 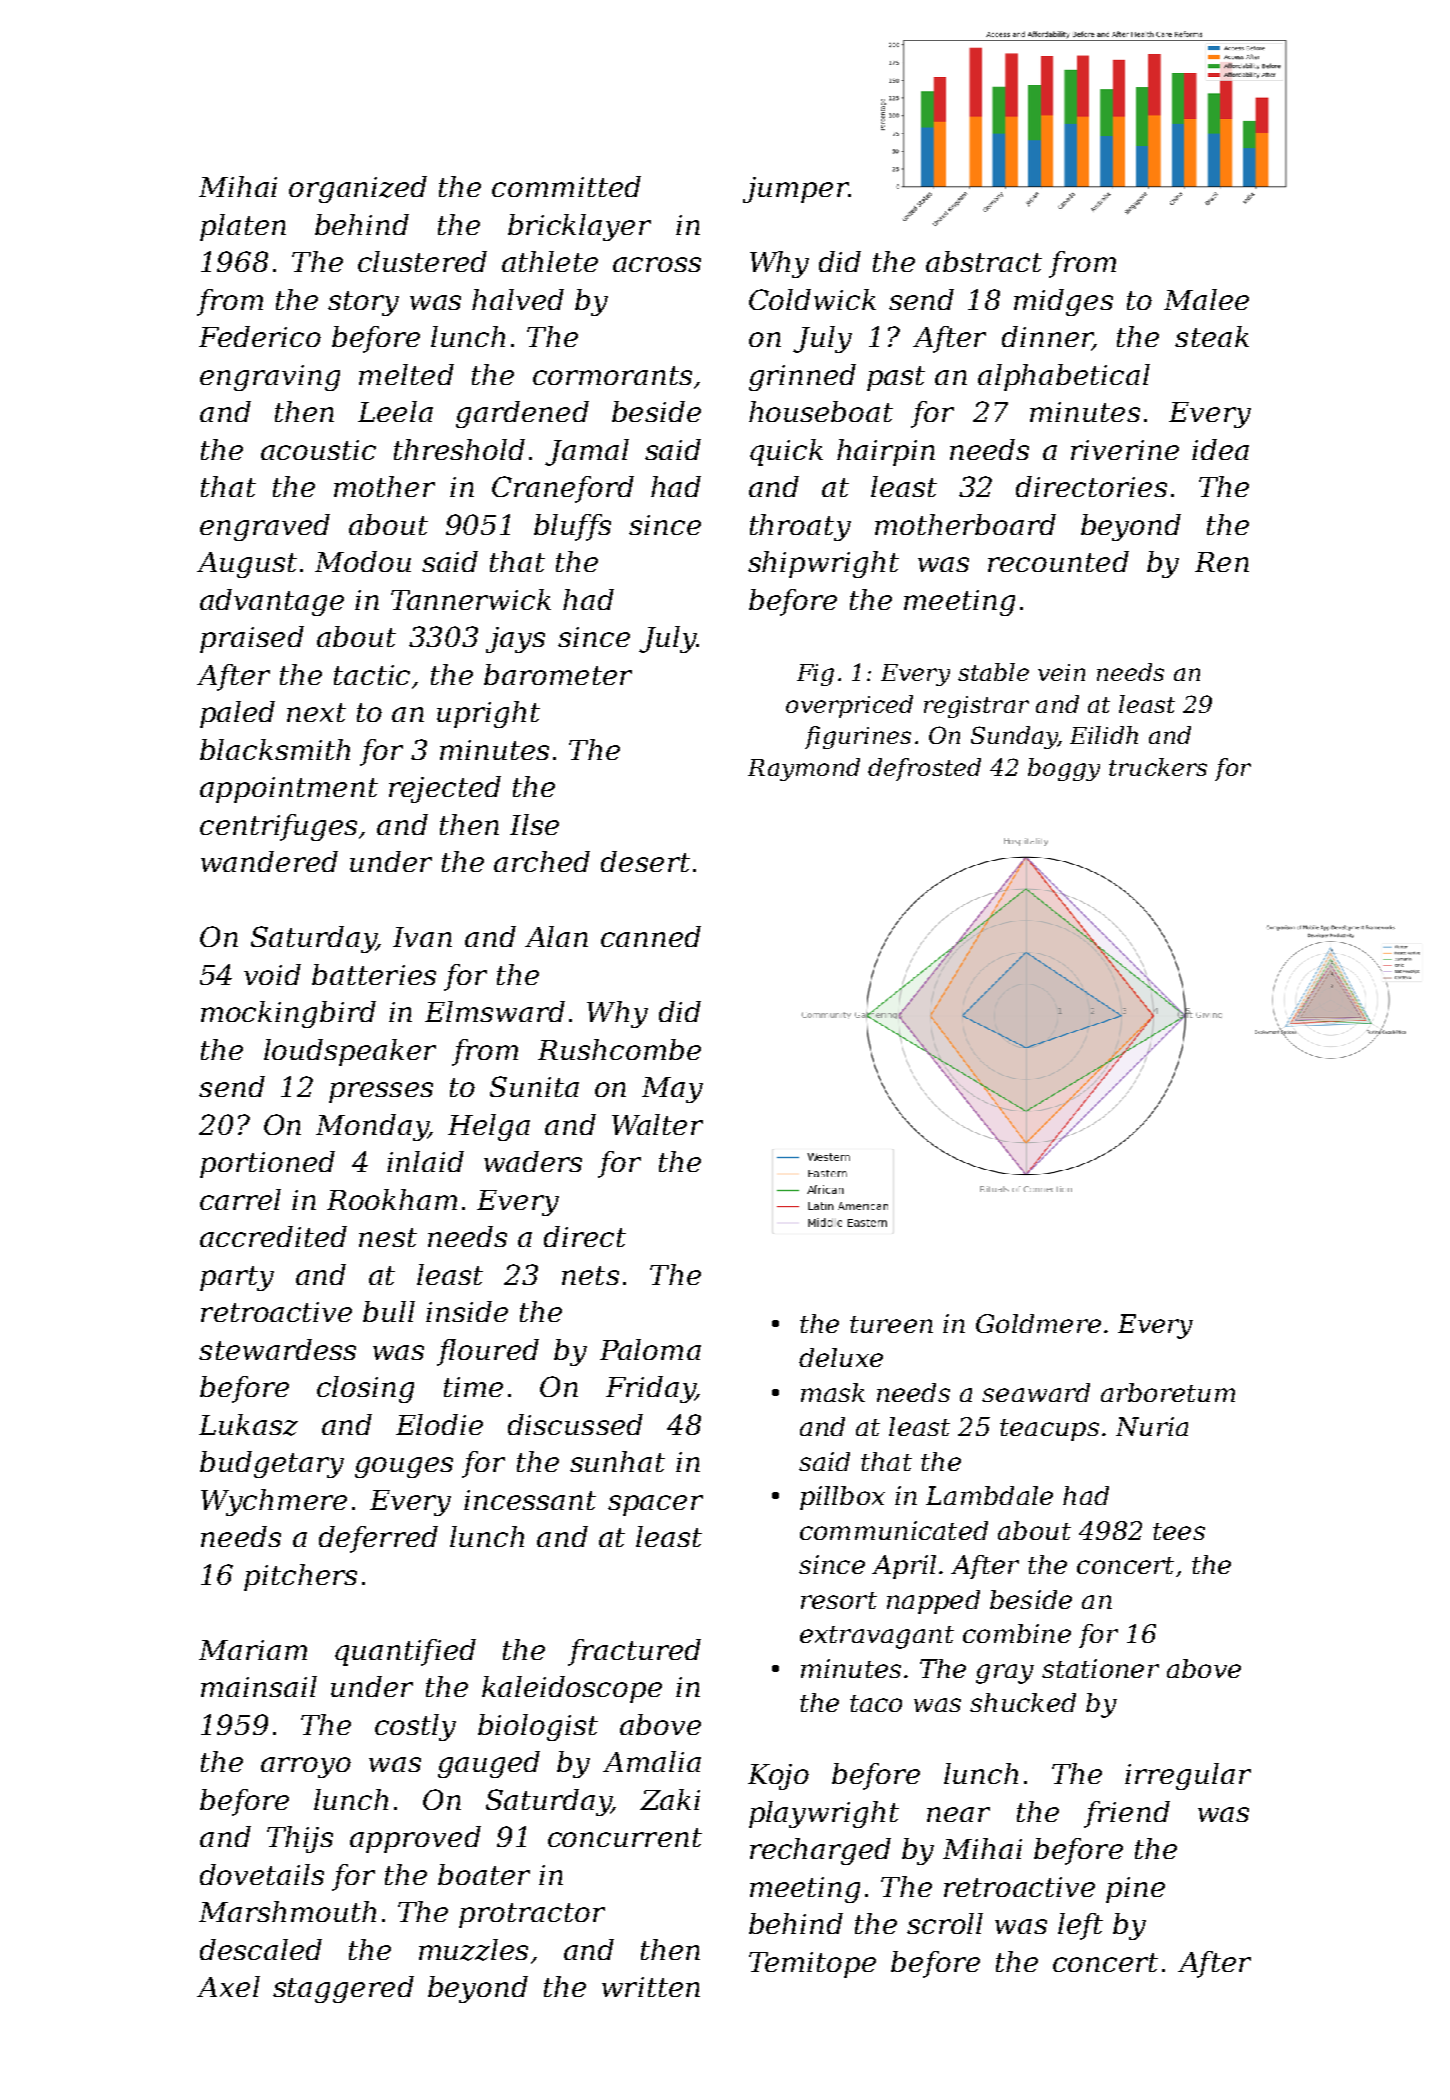 I want to click on boater, so click(x=484, y=1874).
